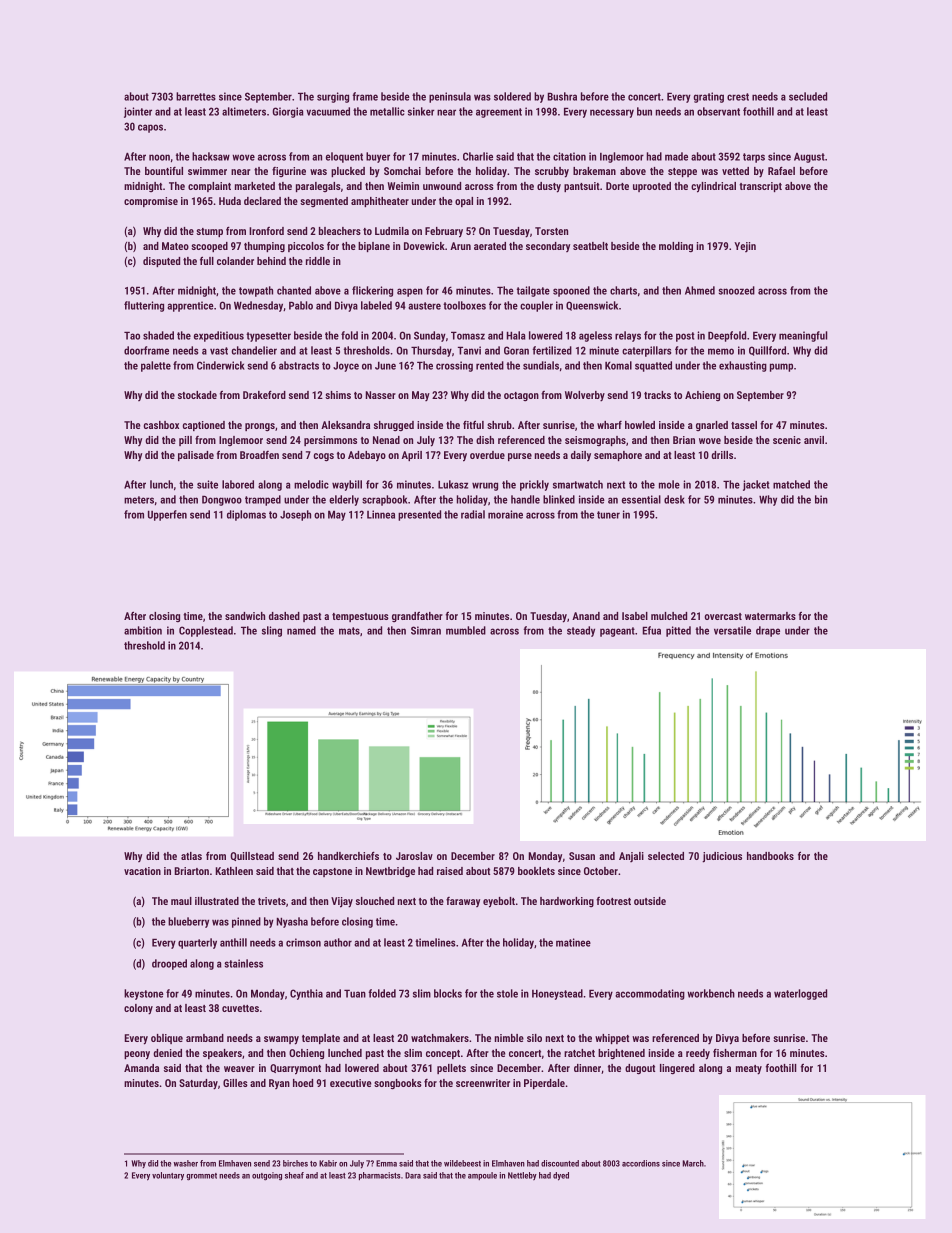 Image resolution: width=952 pixels, height=1233 pixels. Describe the element at coordinates (582, 856) in the page. I see `Susan` at that location.
